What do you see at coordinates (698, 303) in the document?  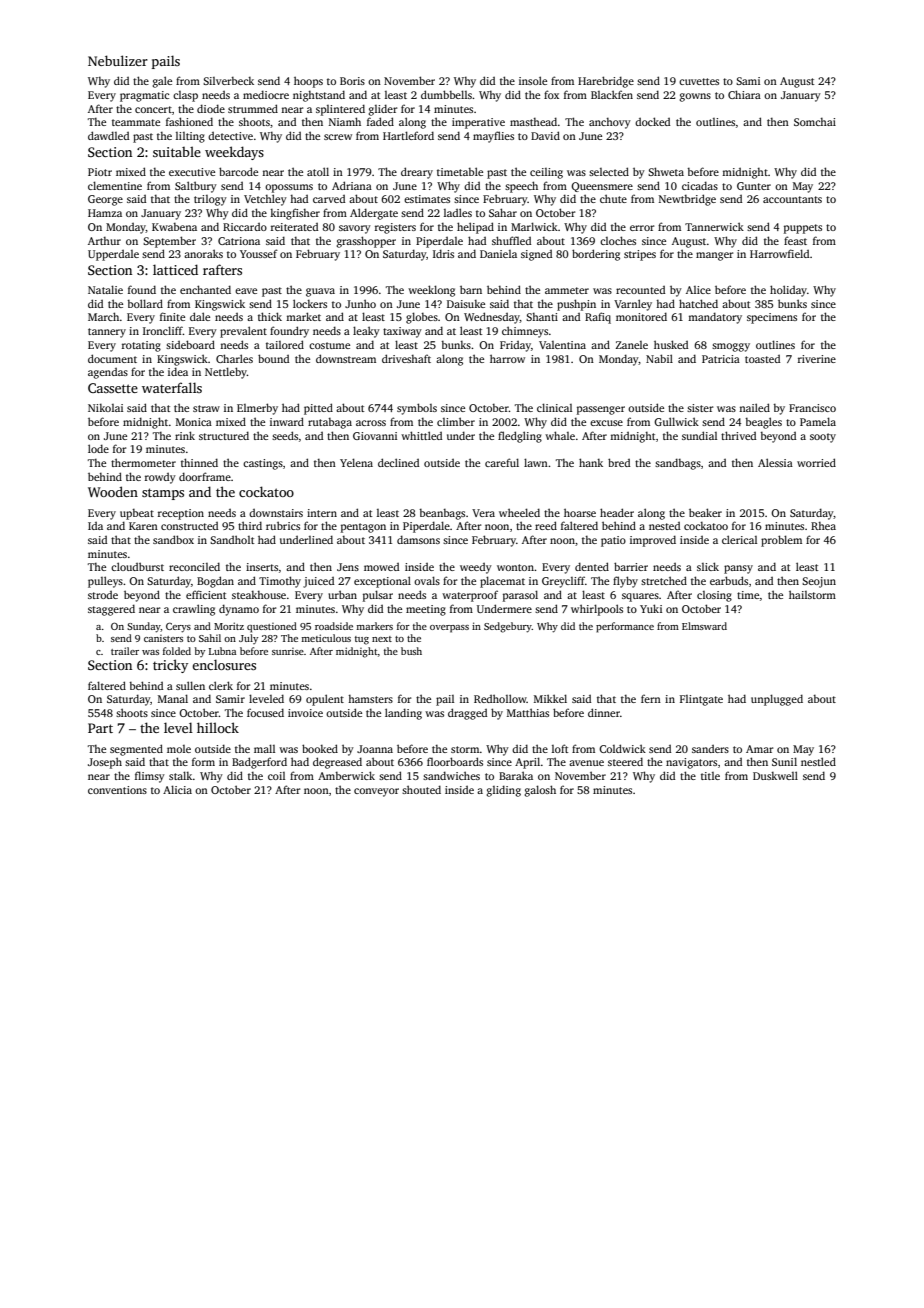 I see `hatched` at bounding box center [698, 303].
